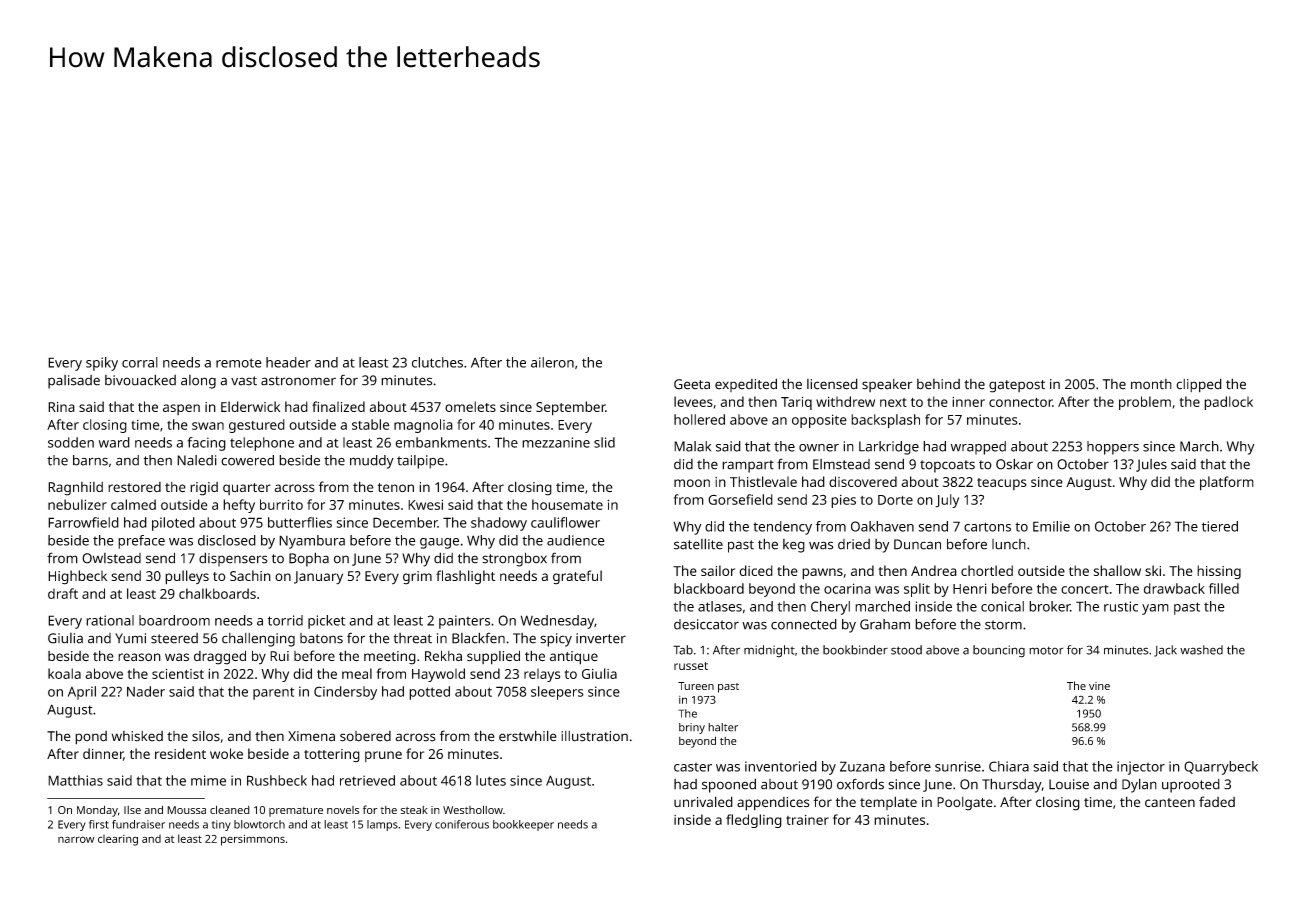  I want to click on tottering, so click(332, 755).
